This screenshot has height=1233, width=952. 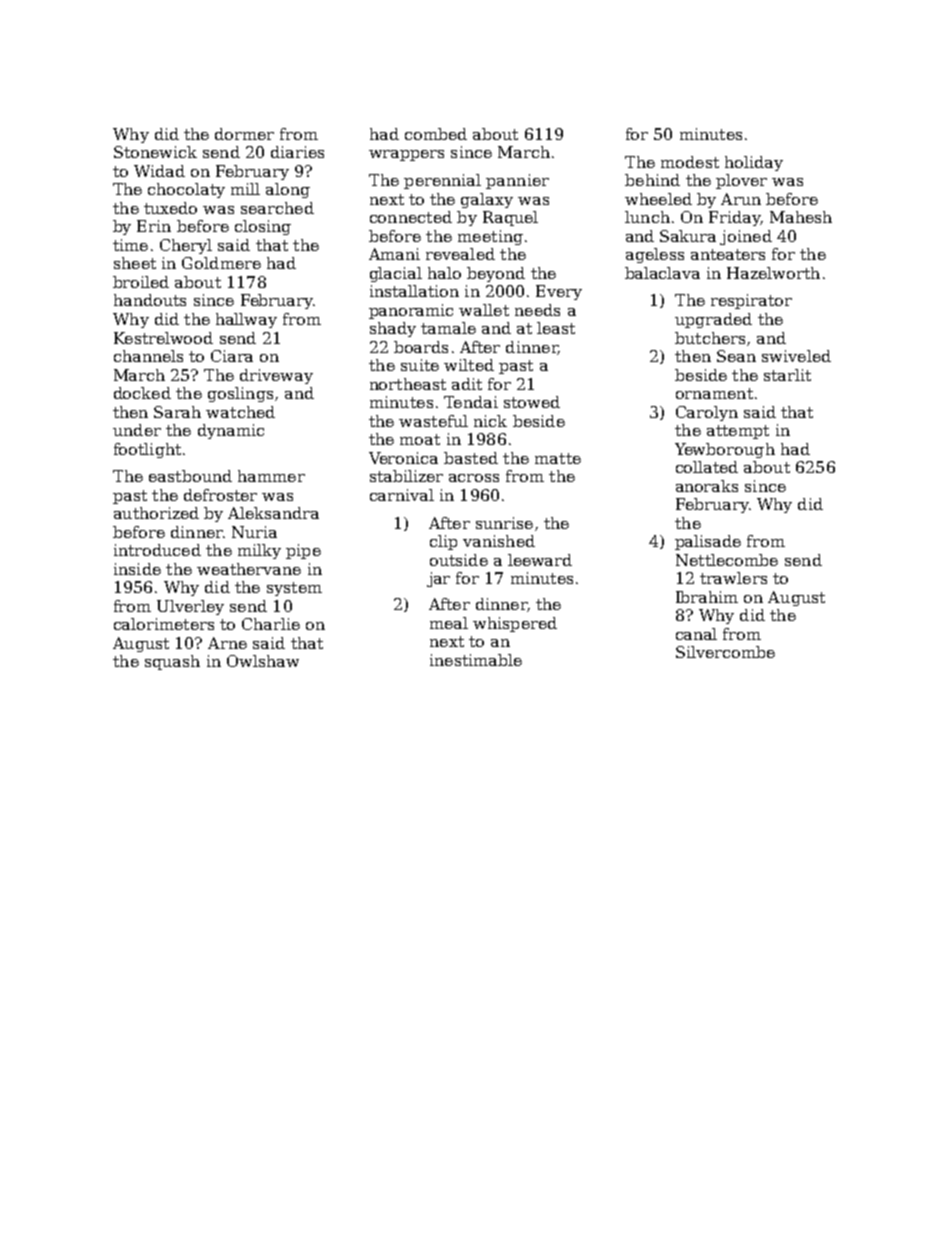 I want to click on inestimable, so click(x=476, y=660).
